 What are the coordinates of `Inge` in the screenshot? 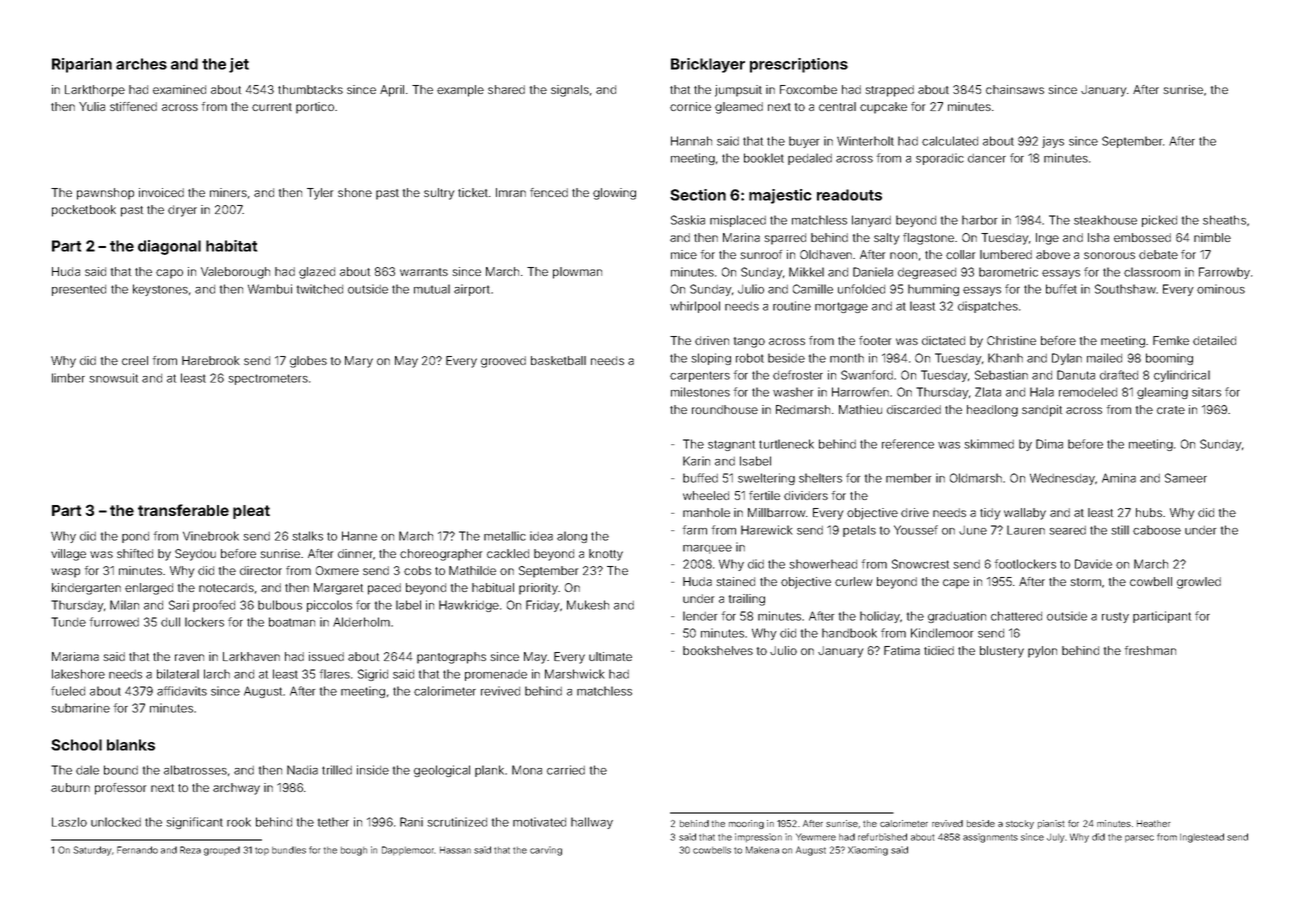 It's located at (1047, 239).
